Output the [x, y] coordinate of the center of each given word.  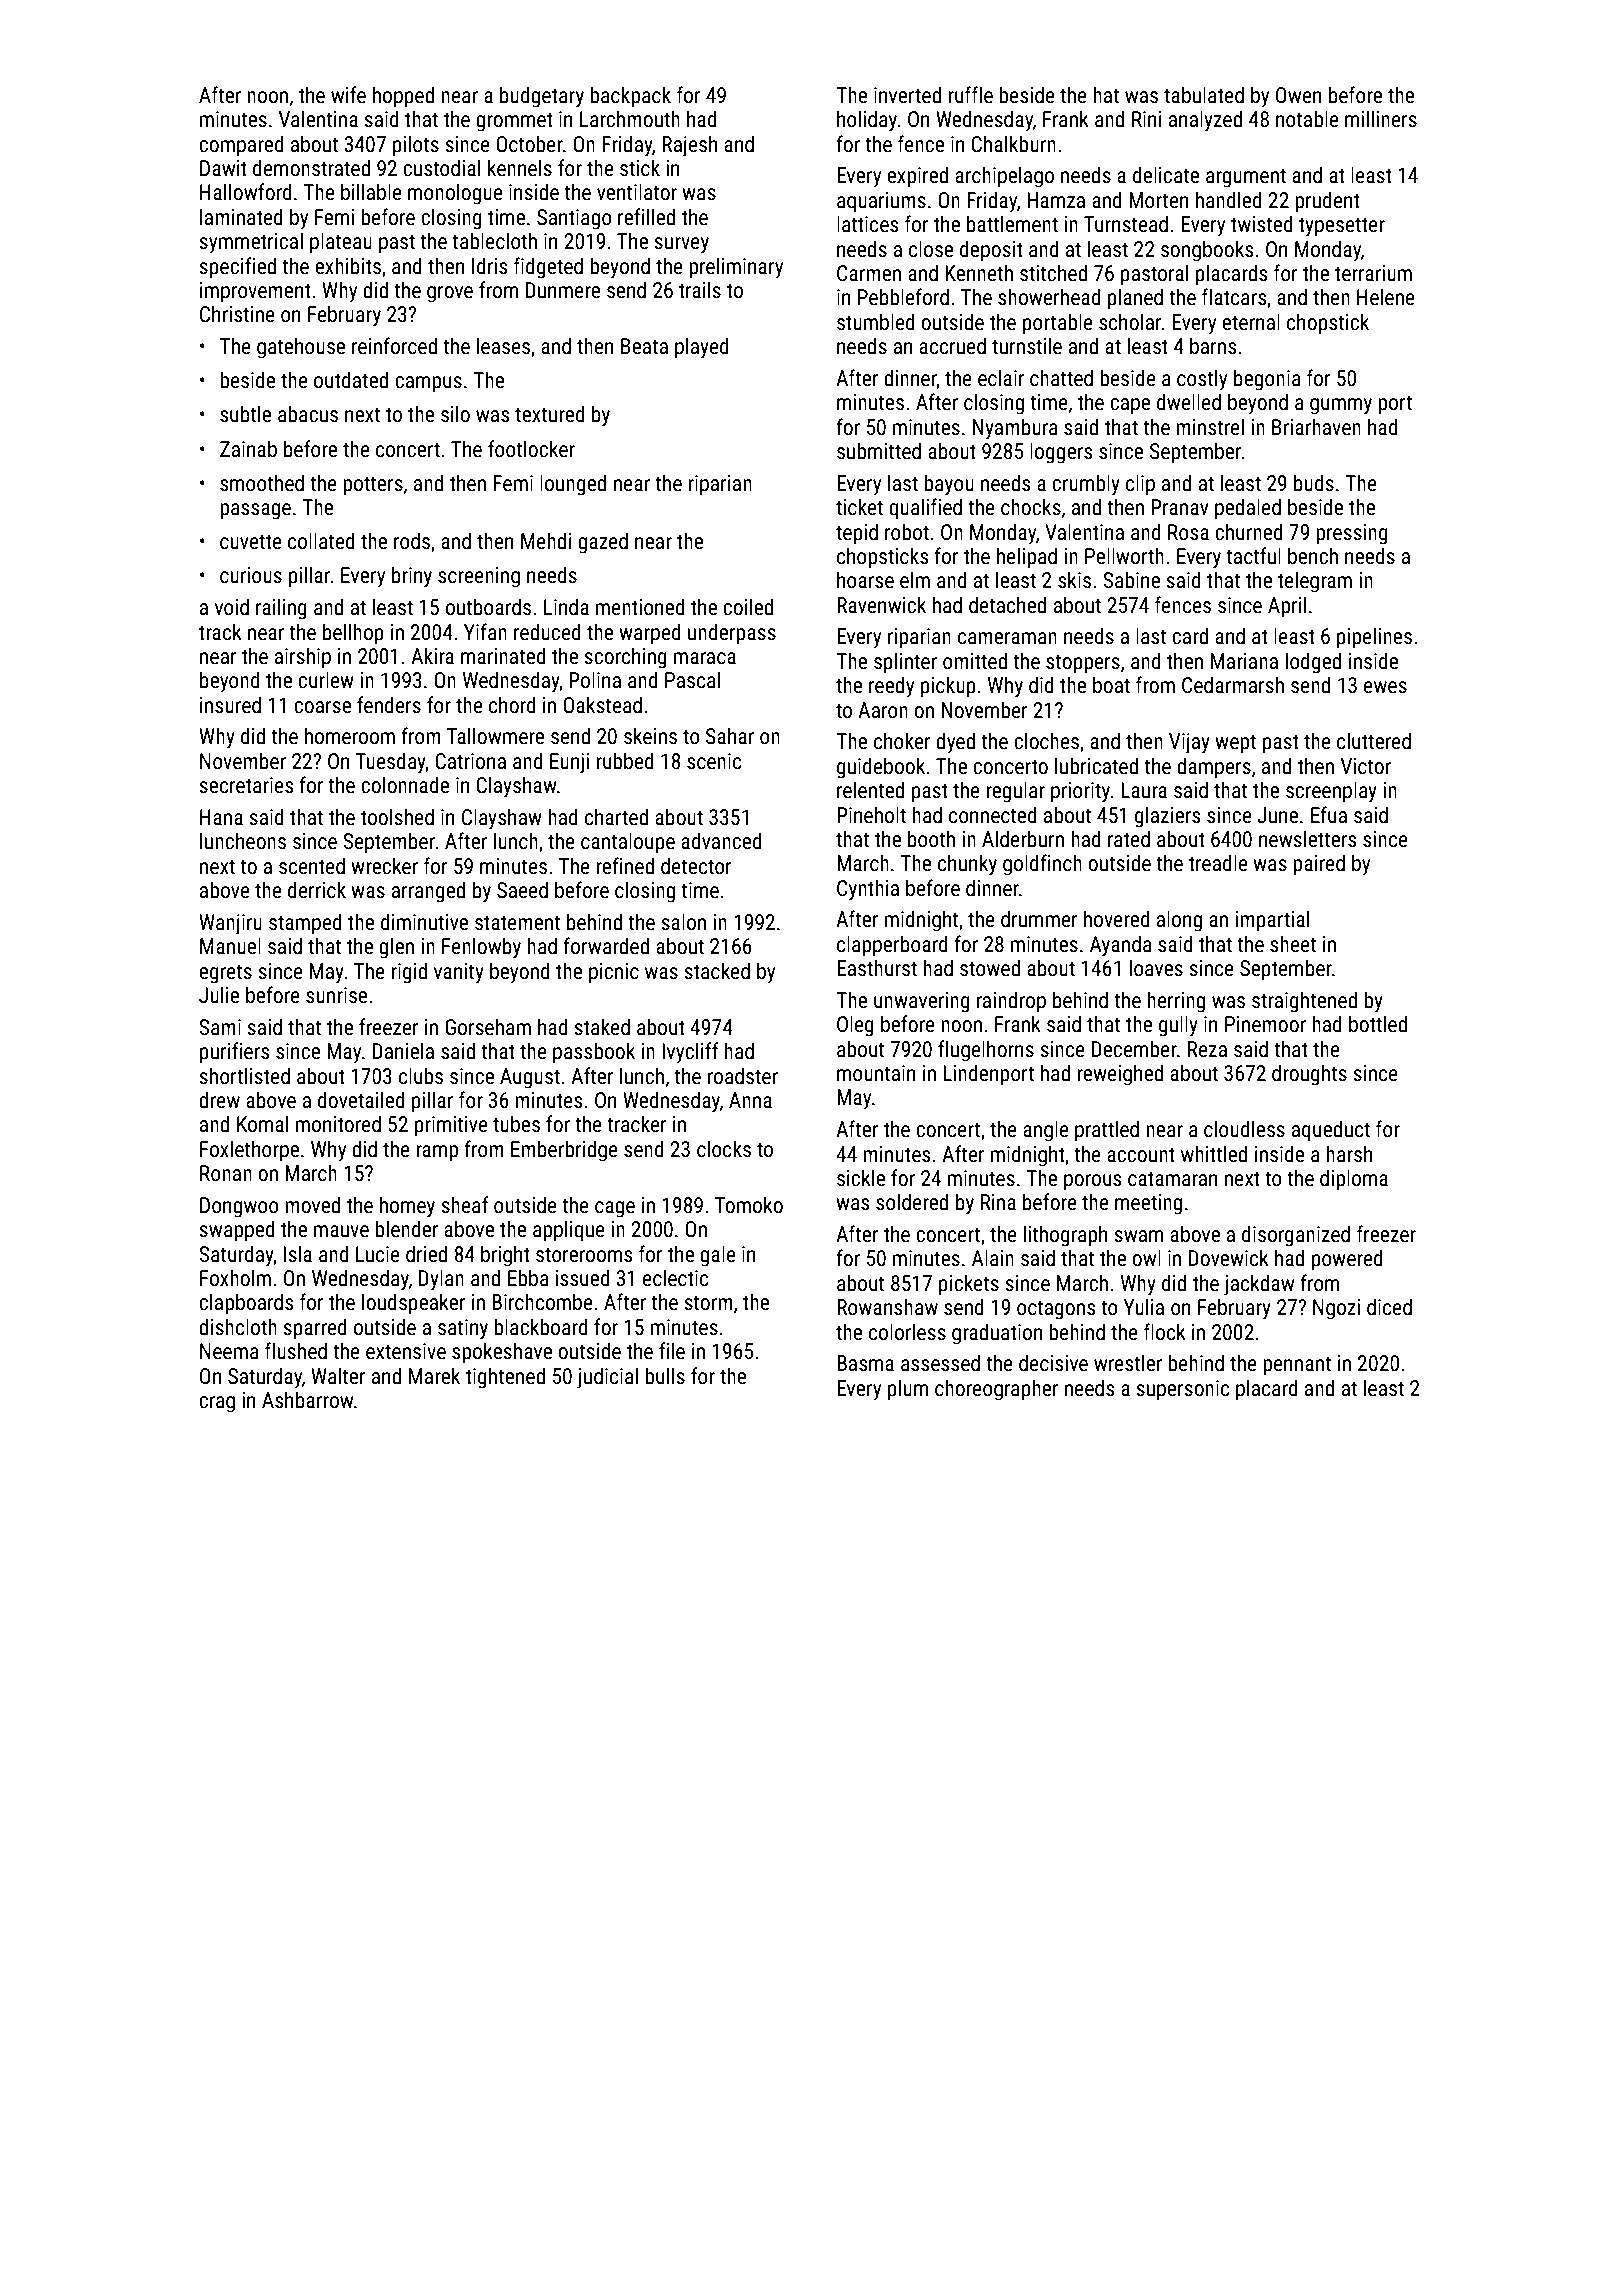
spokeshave [502, 1353]
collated [321, 541]
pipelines [1374, 638]
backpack [630, 97]
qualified [925, 509]
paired [1319, 865]
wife [348, 94]
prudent [1327, 202]
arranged [428, 892]
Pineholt [871, 814]
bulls [665, 1376]
